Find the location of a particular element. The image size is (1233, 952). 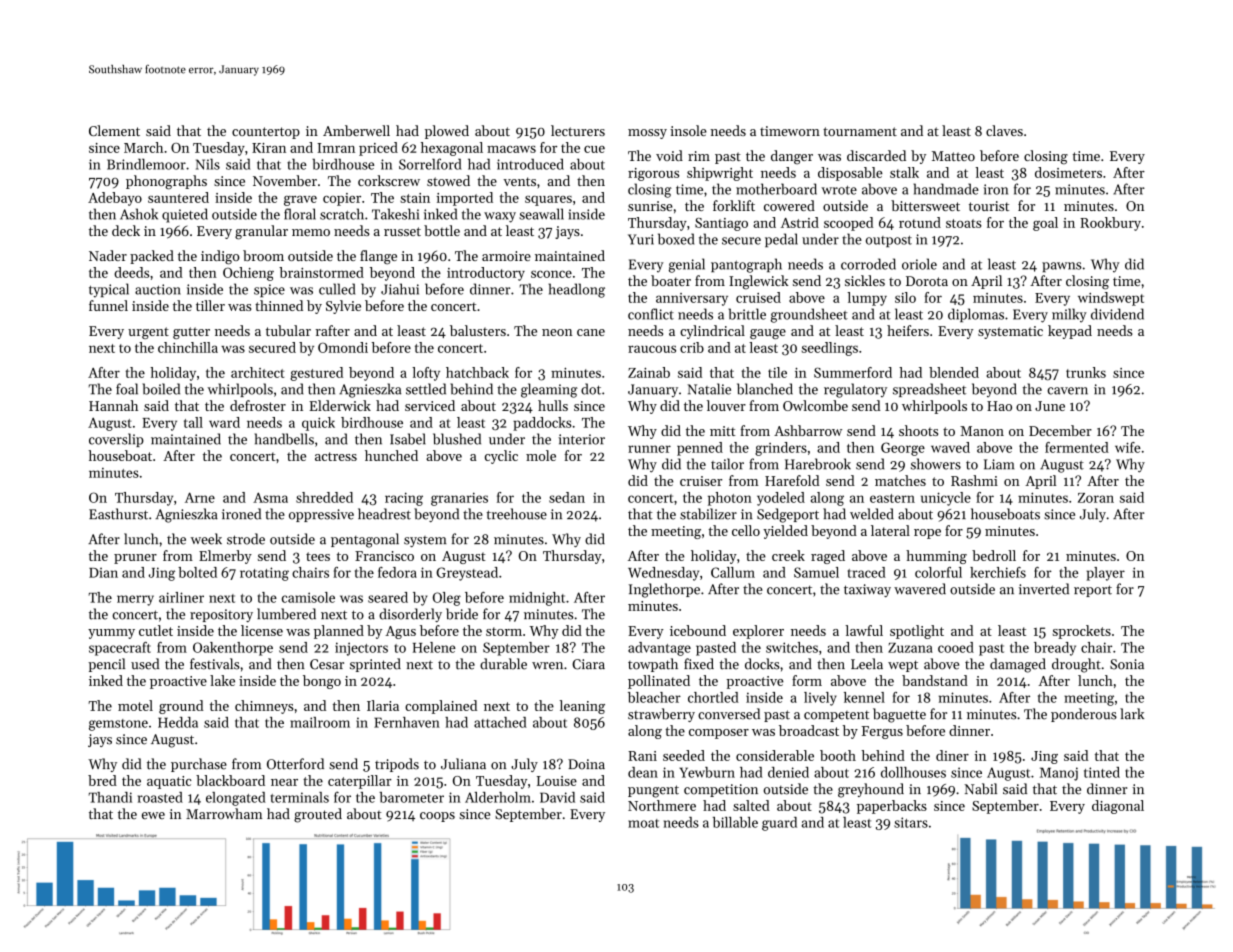

neon is located at coordinates (557, 332).
